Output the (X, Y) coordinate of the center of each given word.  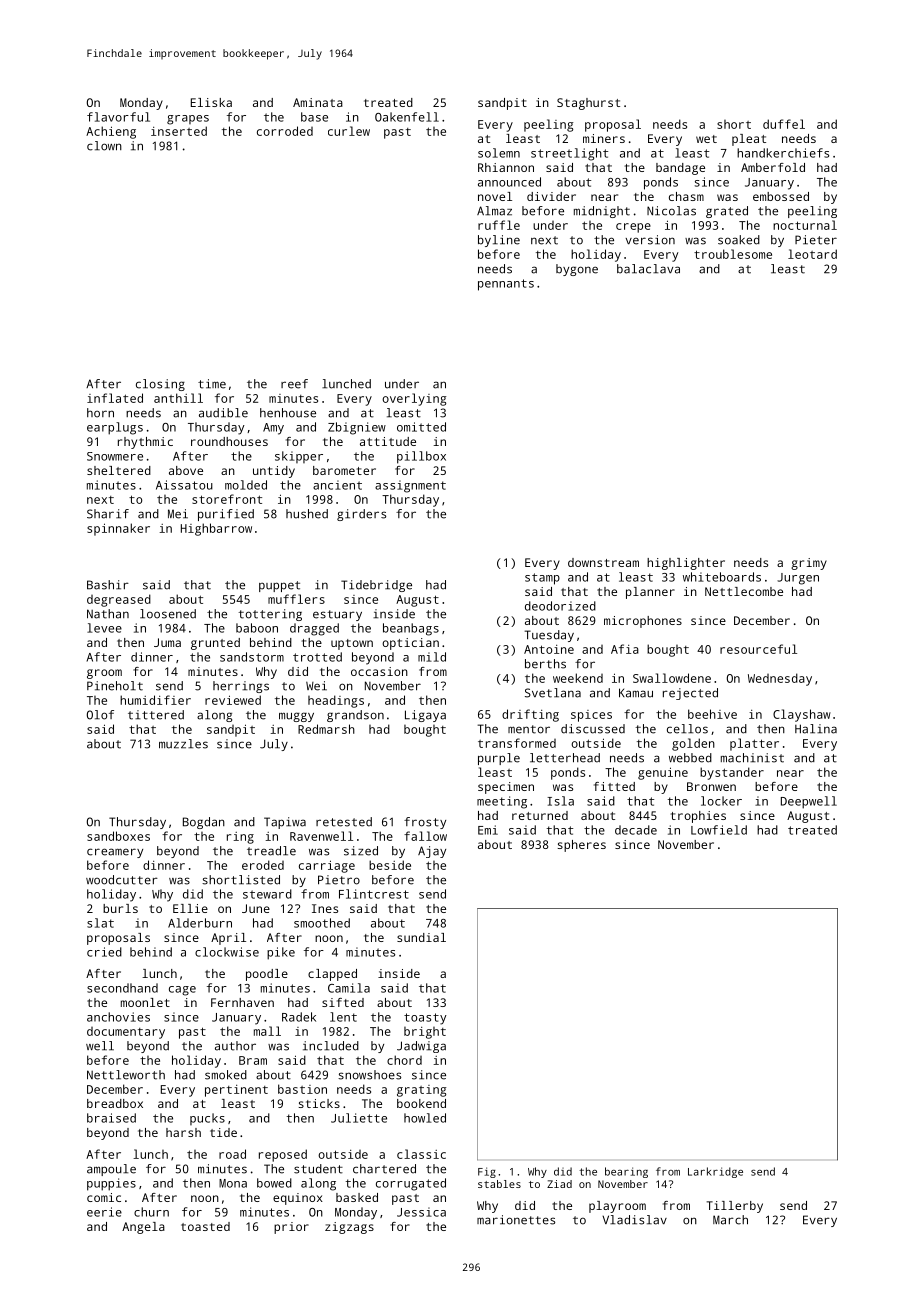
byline (499, 241)
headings (336, 701)
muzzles (183, 744)
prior (291, 1228)
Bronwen (711, 786)
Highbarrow (216, 529)
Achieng (111, 132)
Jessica (421, 1212)
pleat (749, 140)
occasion (379, 671)
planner (650, 593)
